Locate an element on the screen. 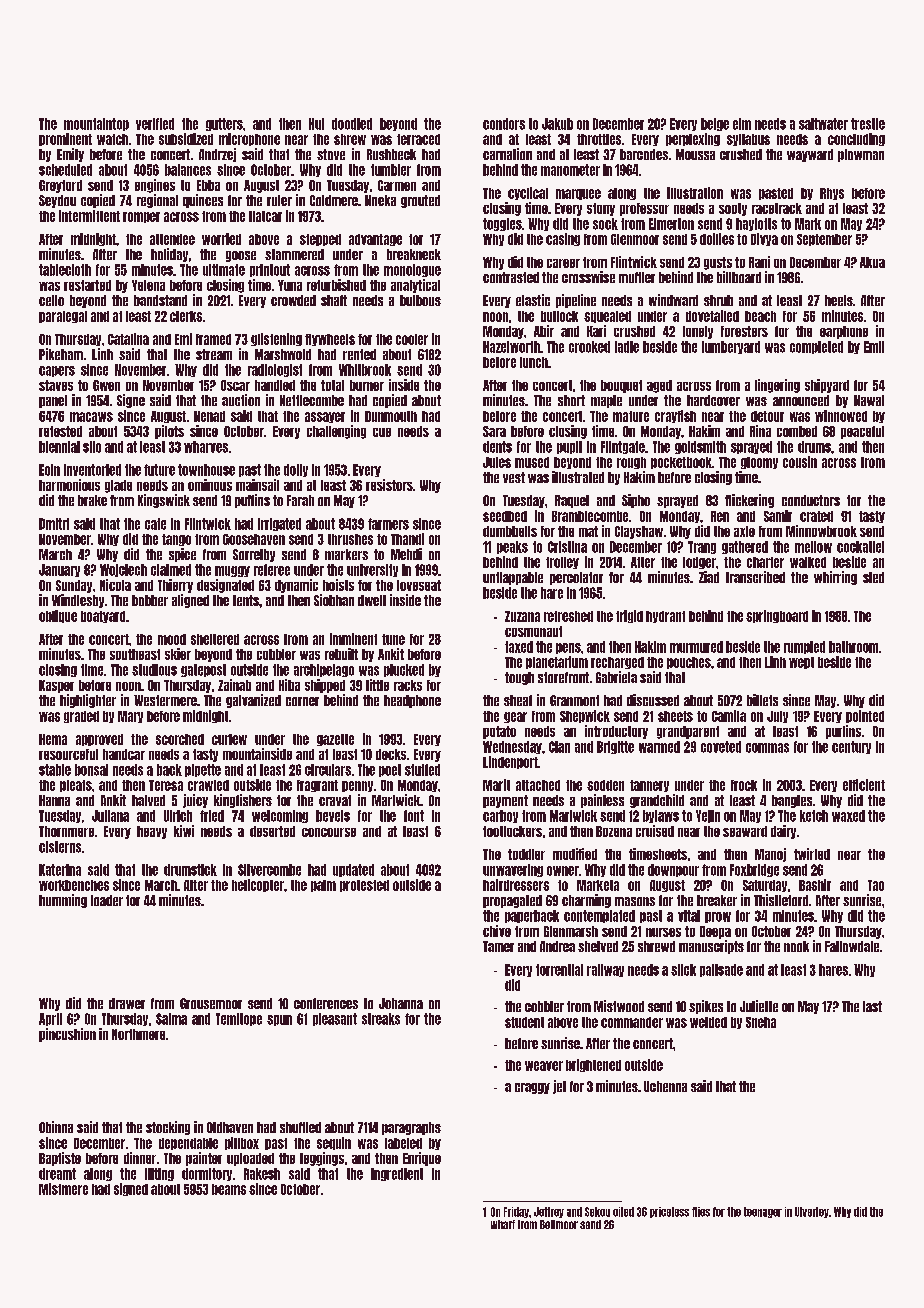 The image size is (924, 1308). pincushion is located at coordinates (67, 1035).
